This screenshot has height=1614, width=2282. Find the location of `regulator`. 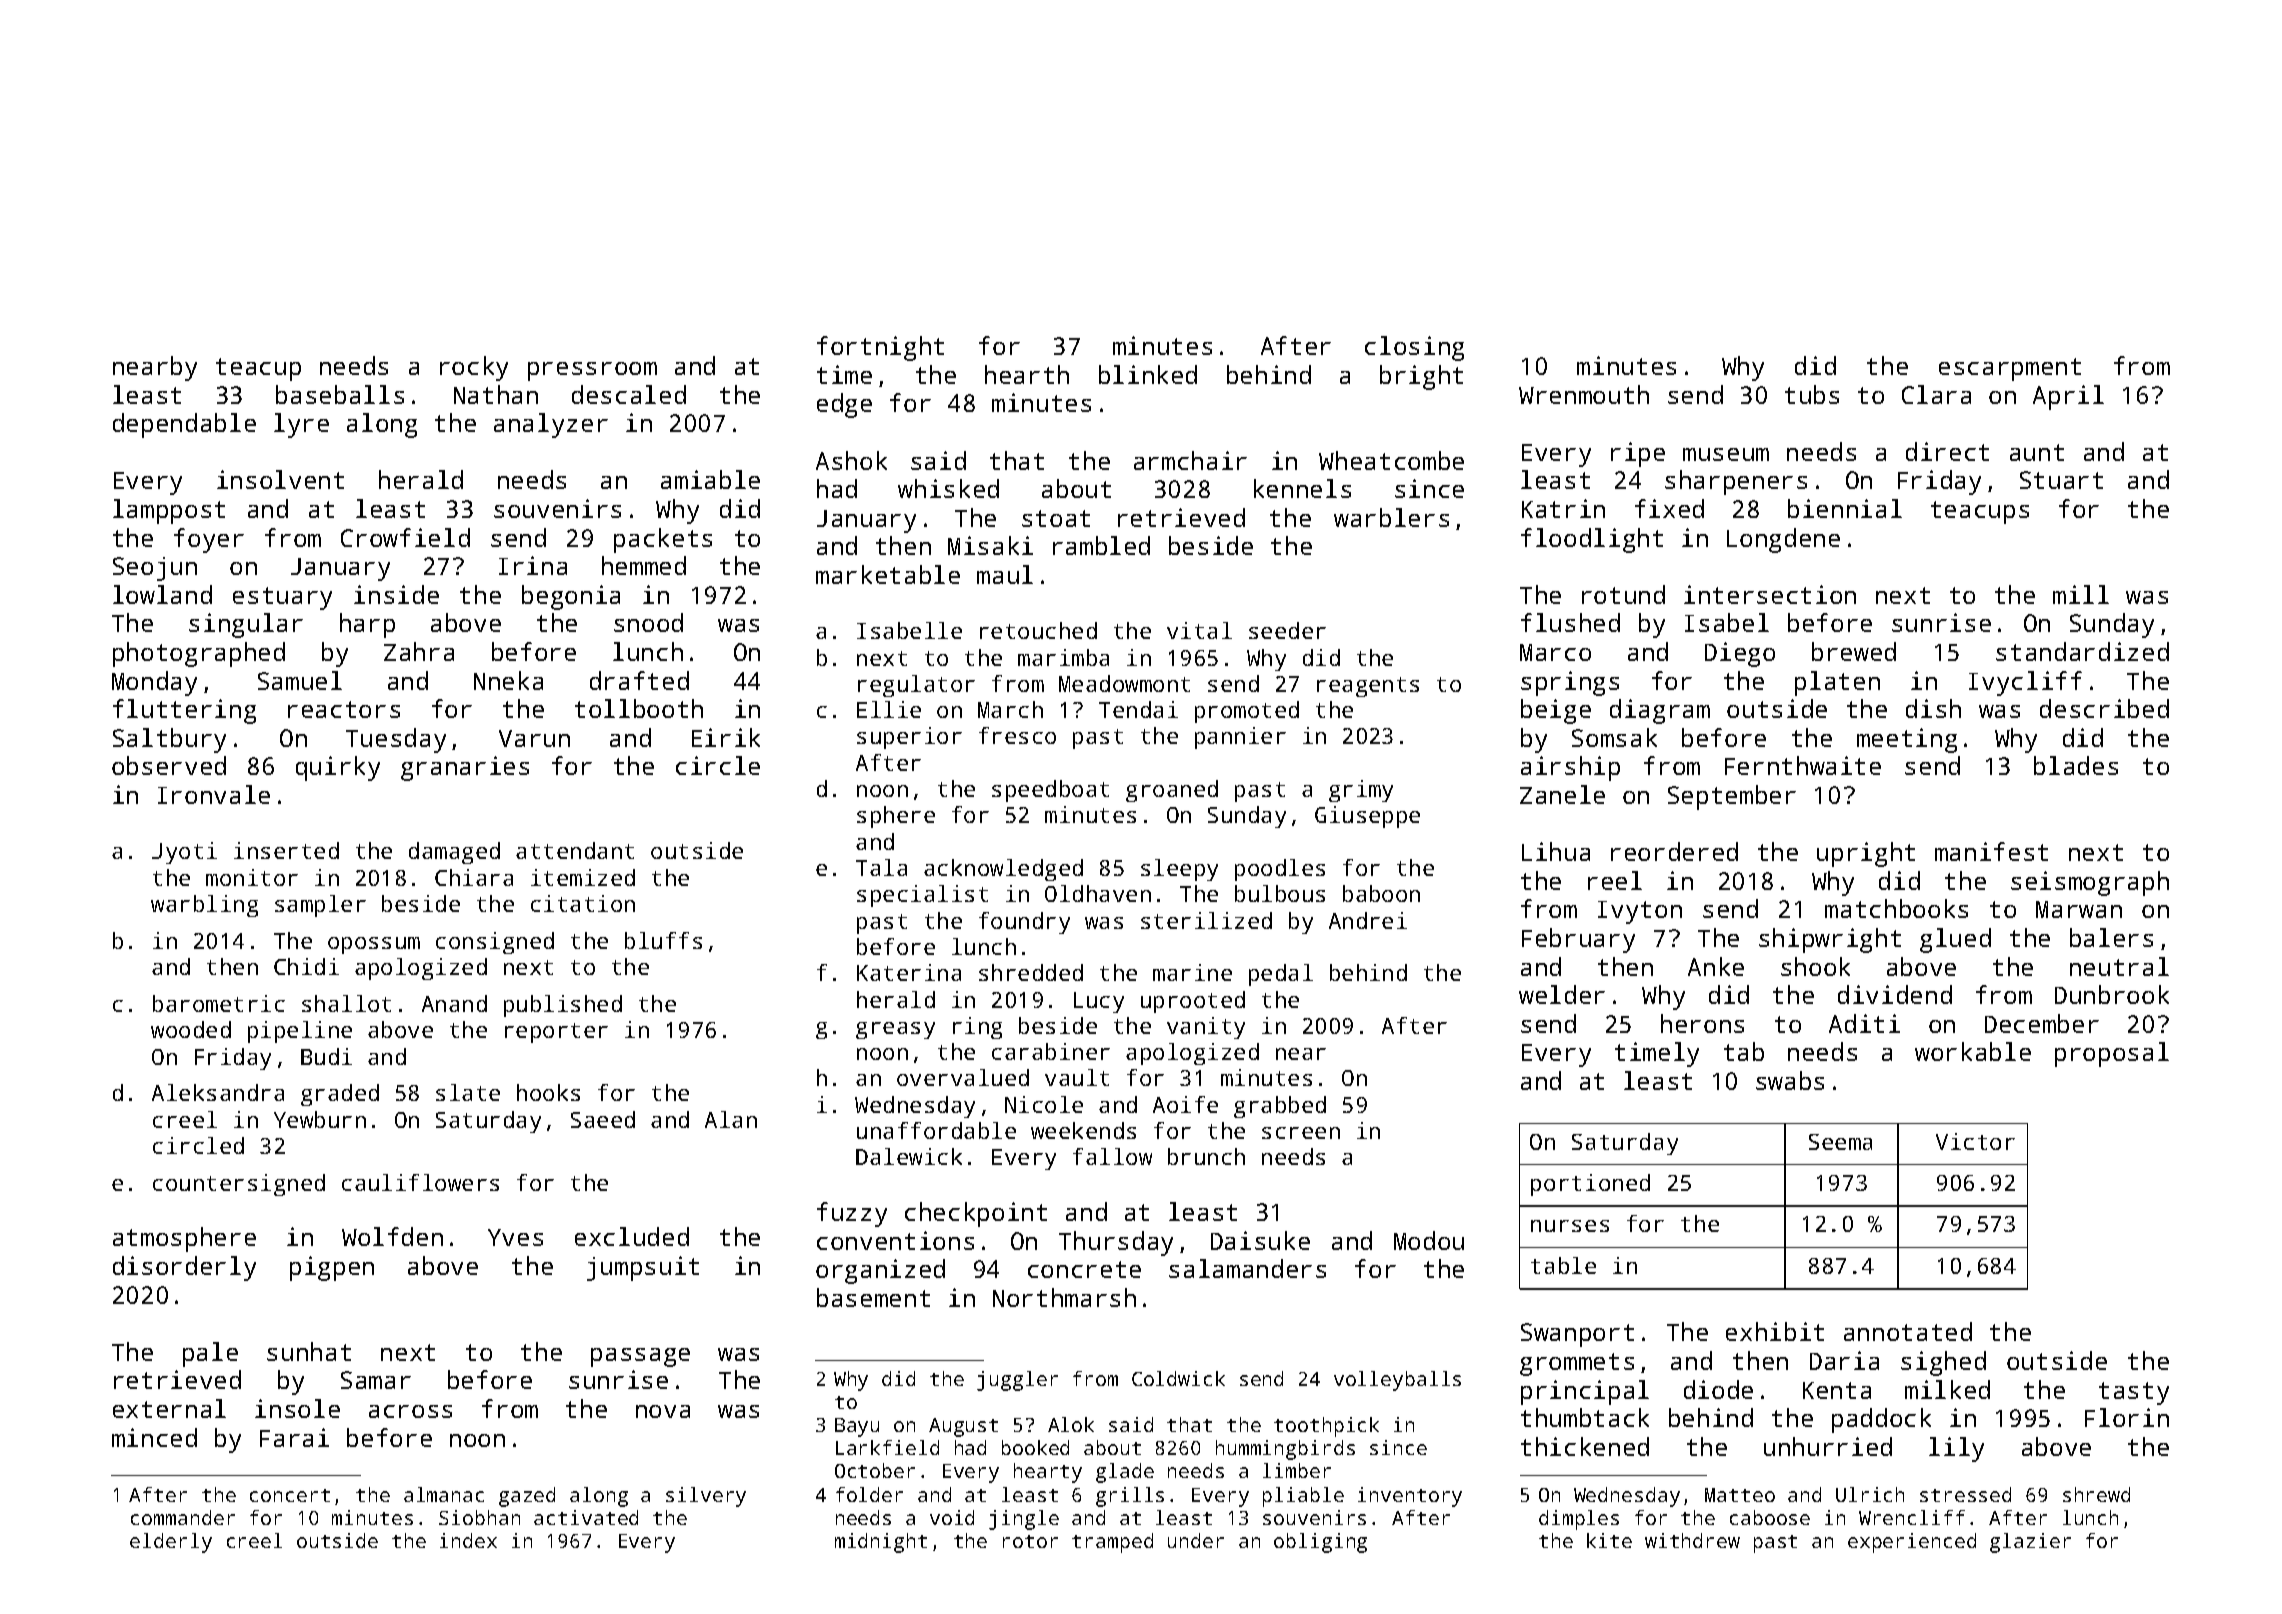

regulator is located at coordinates (916, 686).
